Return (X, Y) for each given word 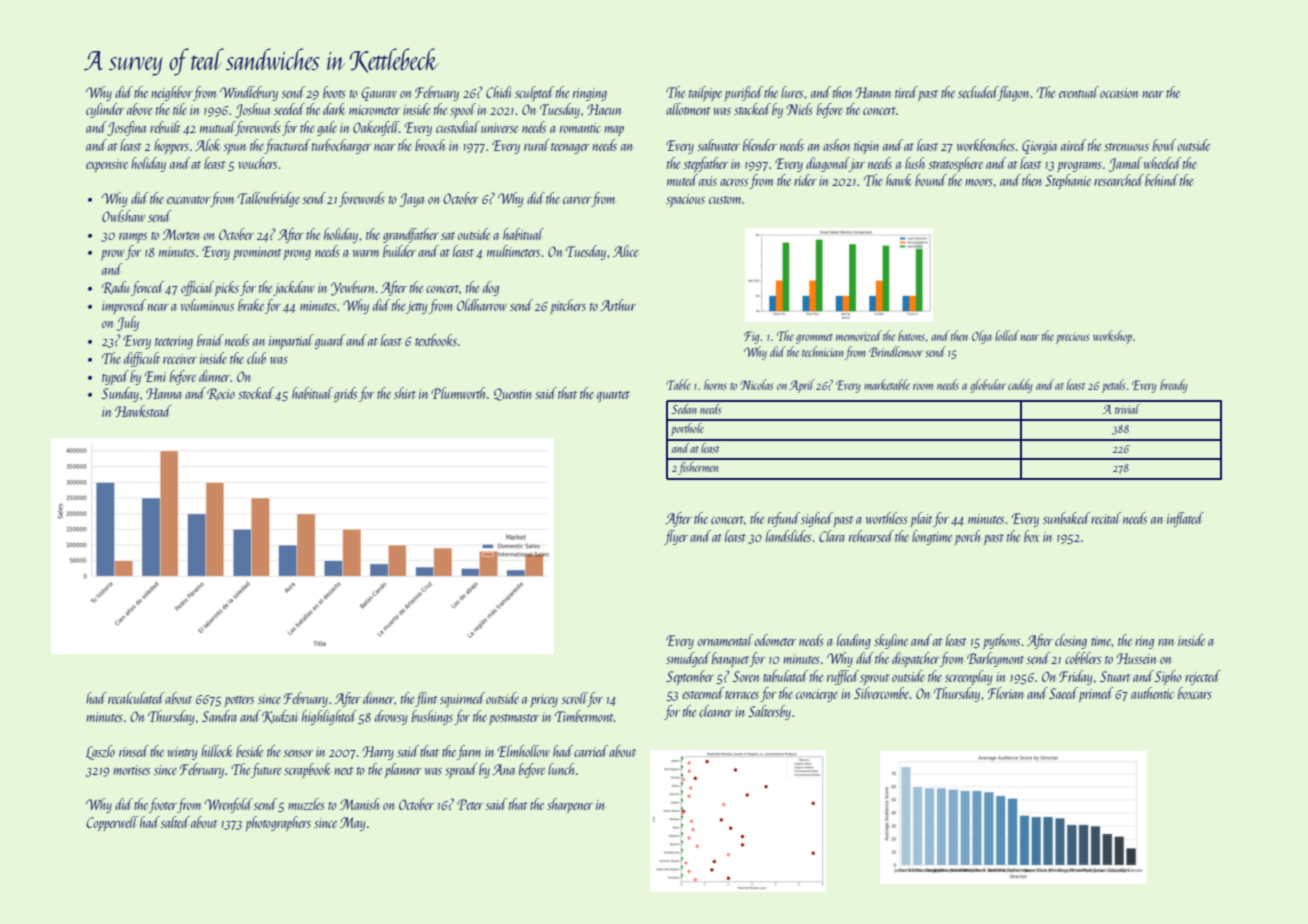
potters (239, 701)
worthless (887, 518)
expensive (107, 165)
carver (577, 200)
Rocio (221, 394)
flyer (676, 537)
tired (906, 92)
